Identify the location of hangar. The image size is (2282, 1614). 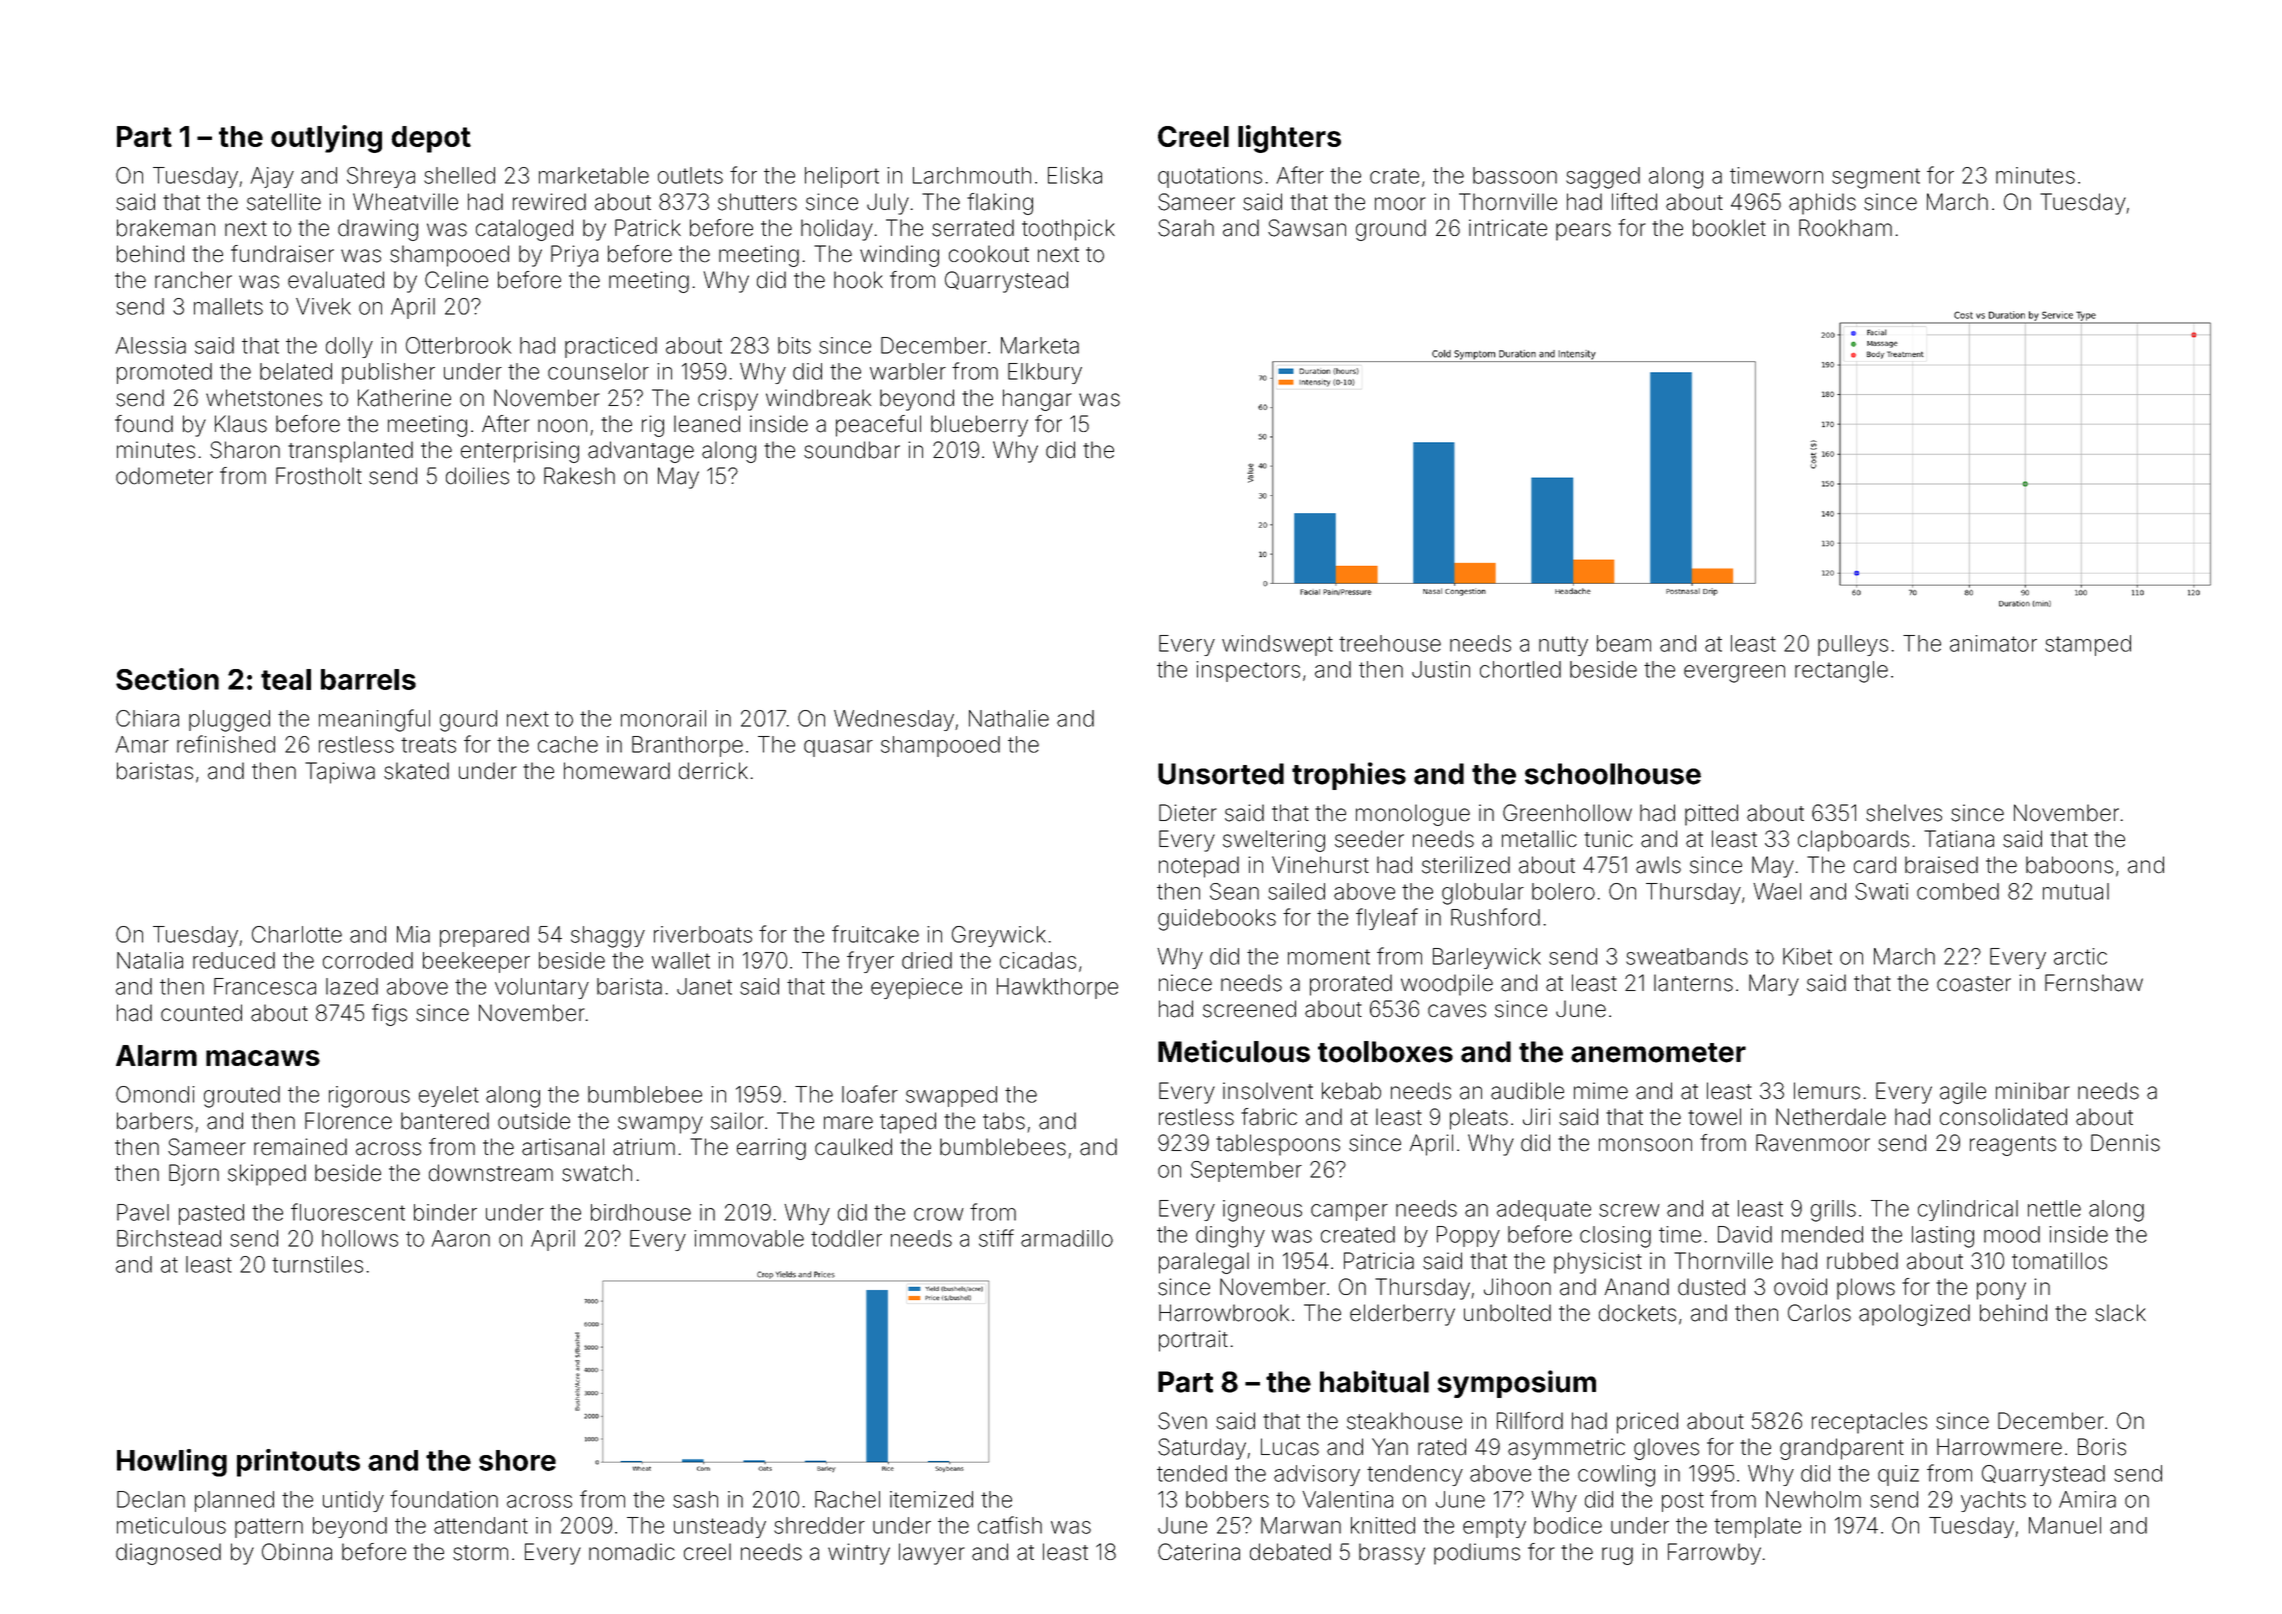
(1037, 400).
